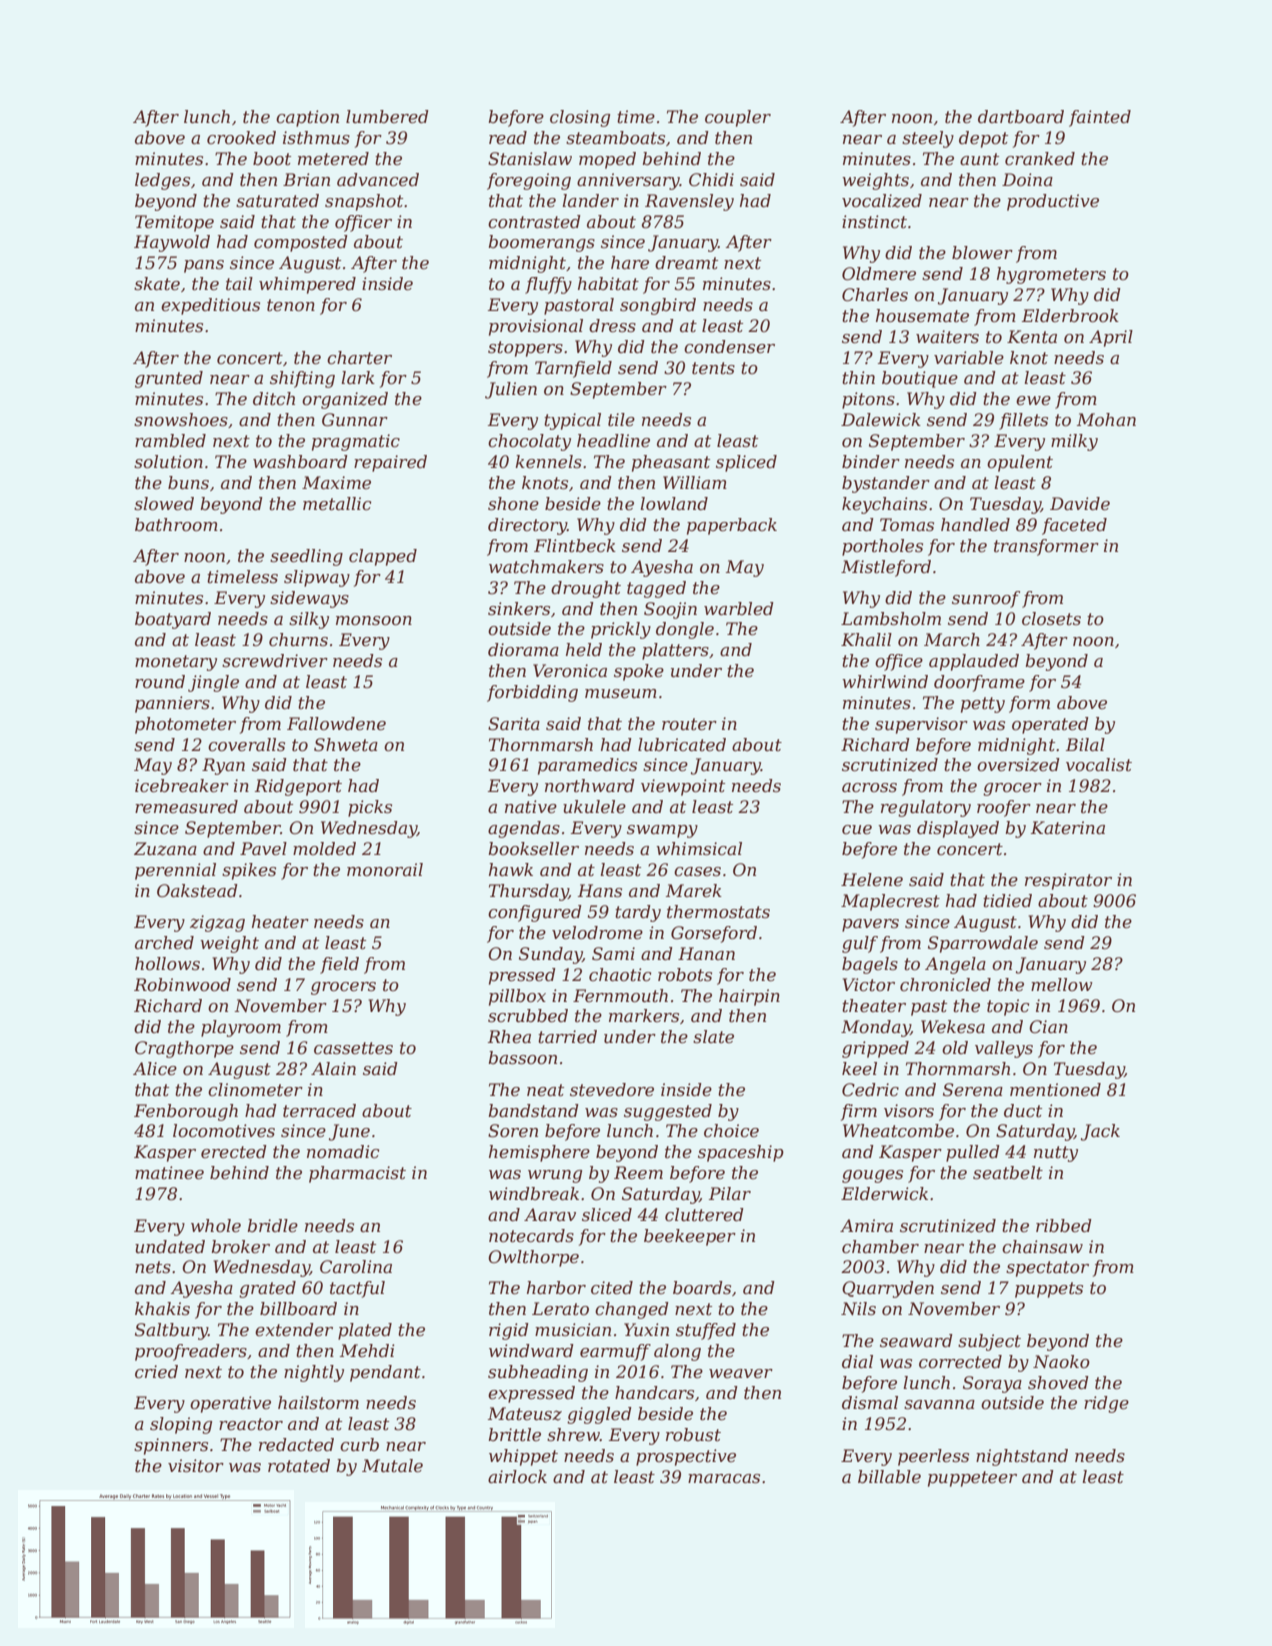 The width and height of the page is (1272, 1646). What do you see at coordinates (1051, 619) in the page?
I see `closets` at bounding box center [1051, 619].
